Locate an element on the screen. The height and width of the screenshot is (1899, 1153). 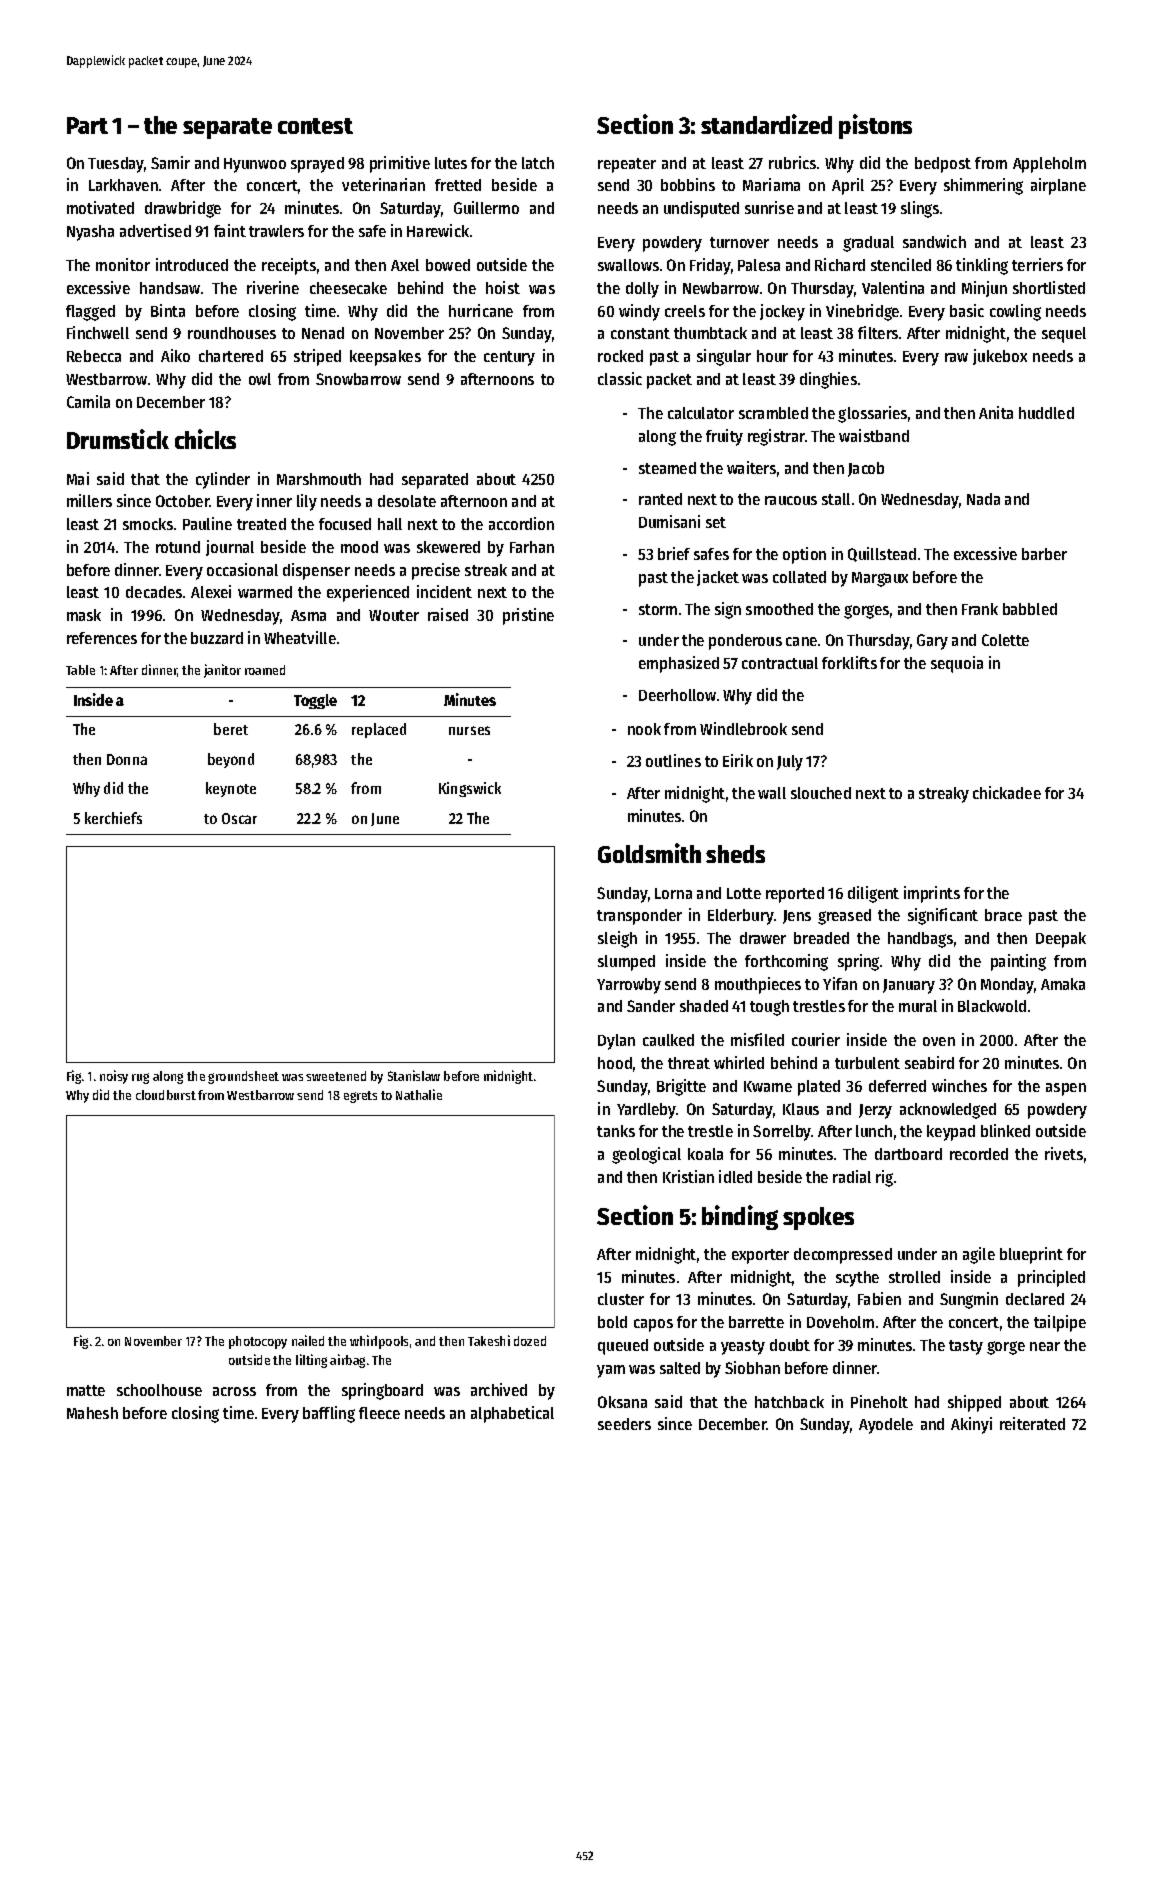
kerchiefs is located at coordinates (113, 818).
